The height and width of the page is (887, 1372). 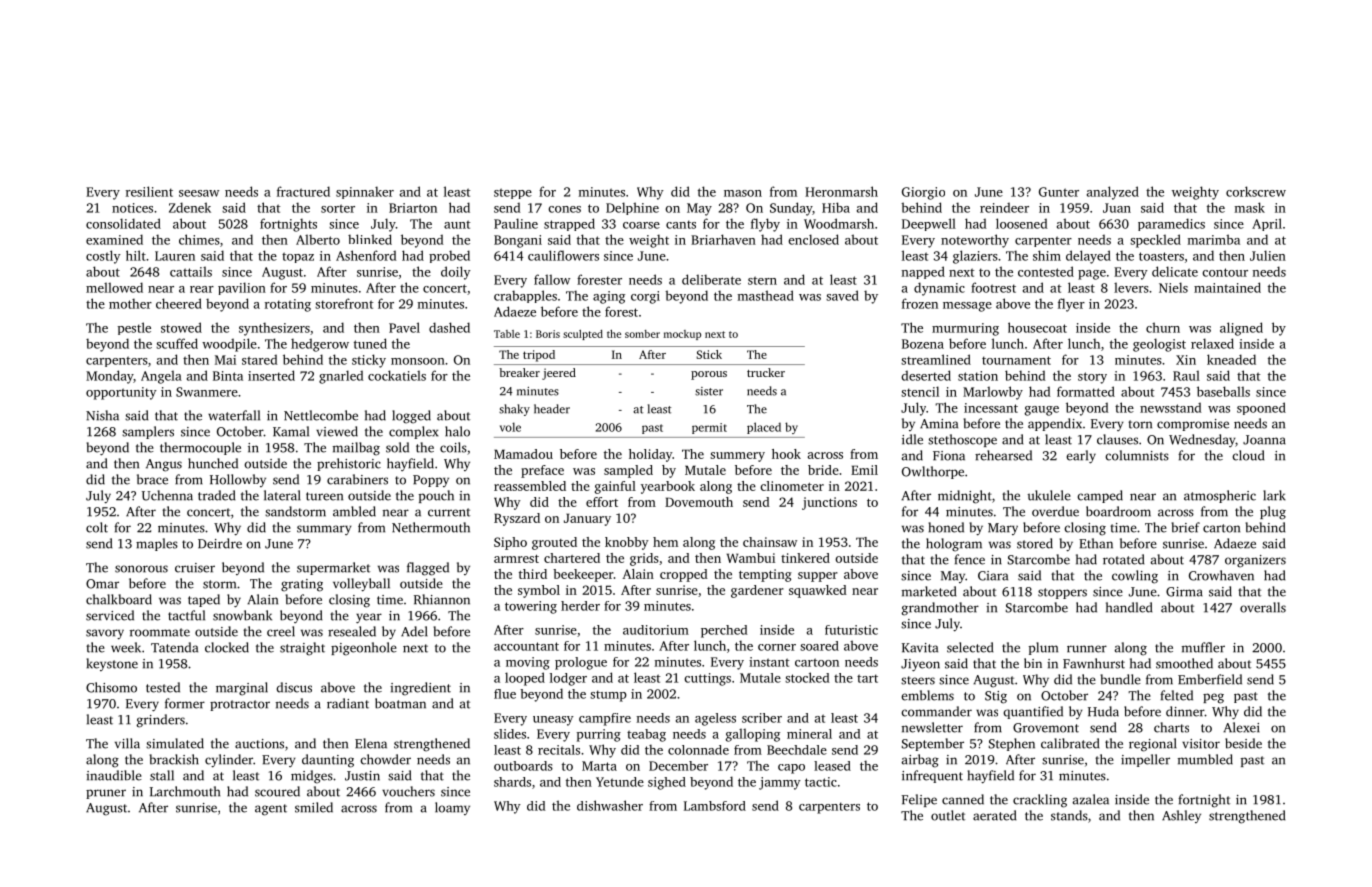 What do you see at coordinates (185, 703) in the page?
I see `former` at bounding box center [185, 703].
